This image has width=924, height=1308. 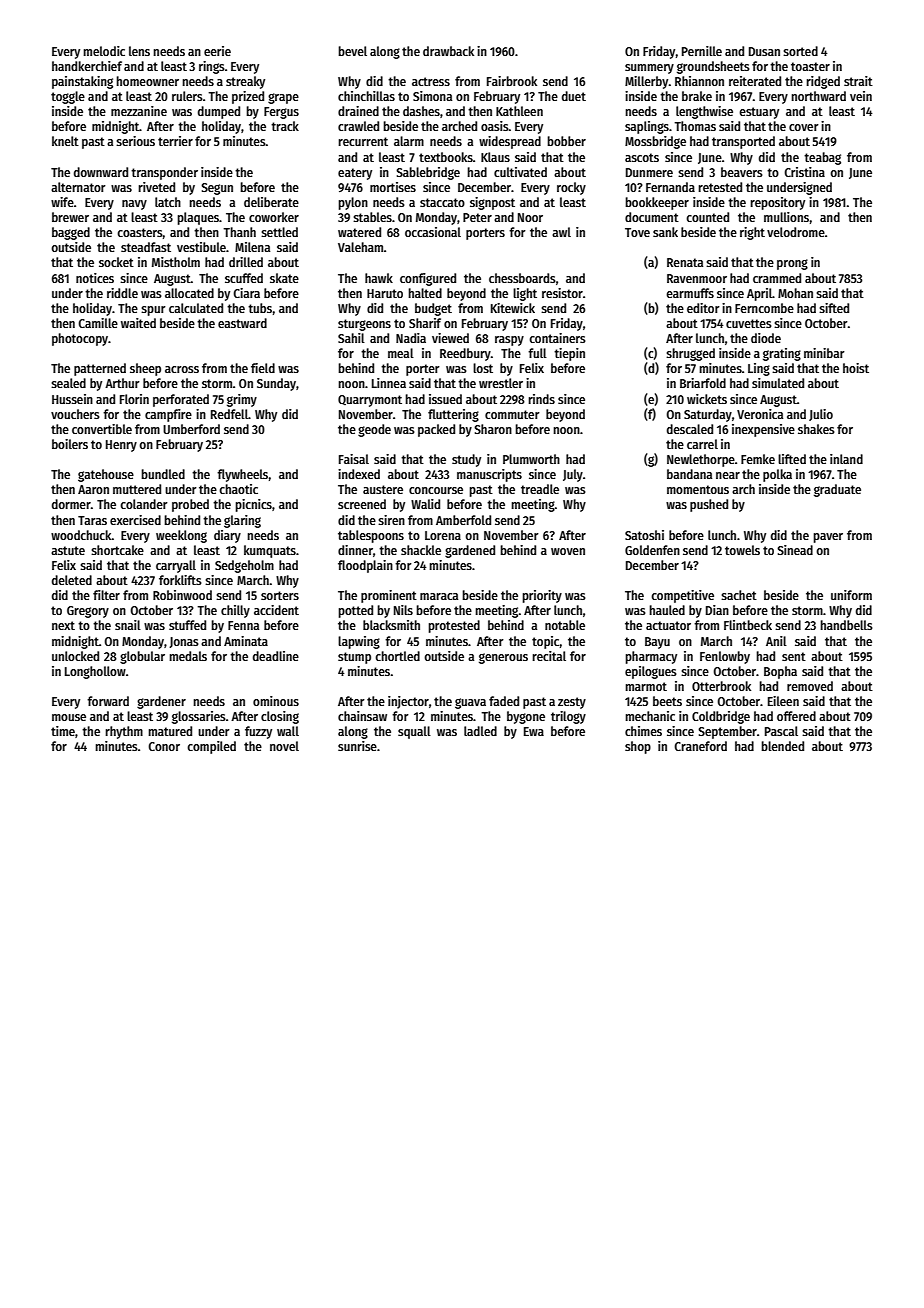 I want to click on chortled, so click(x=397, y=656).
